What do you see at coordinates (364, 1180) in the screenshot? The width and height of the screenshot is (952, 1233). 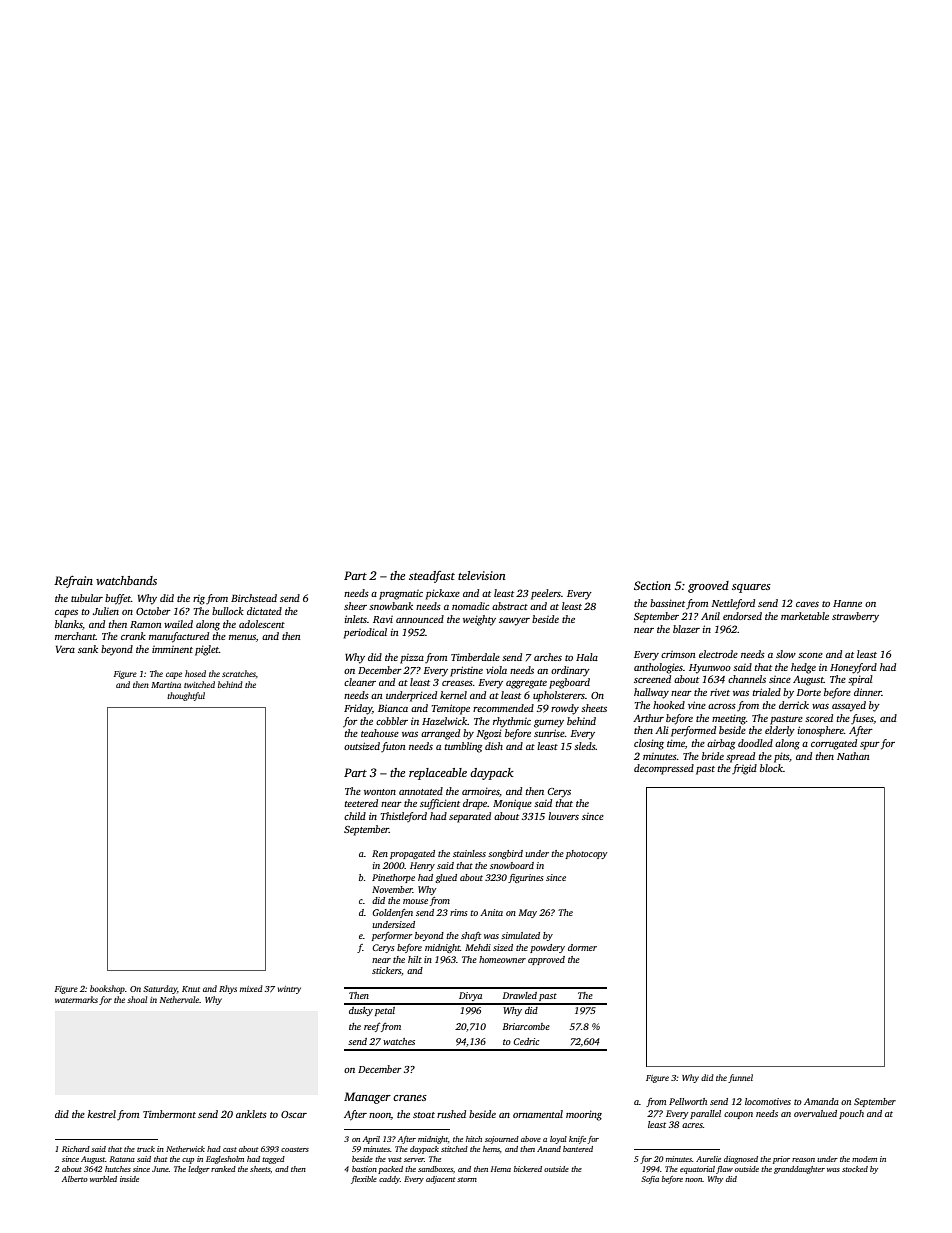 I see `flexible` at bounding box center [364, 1180].
